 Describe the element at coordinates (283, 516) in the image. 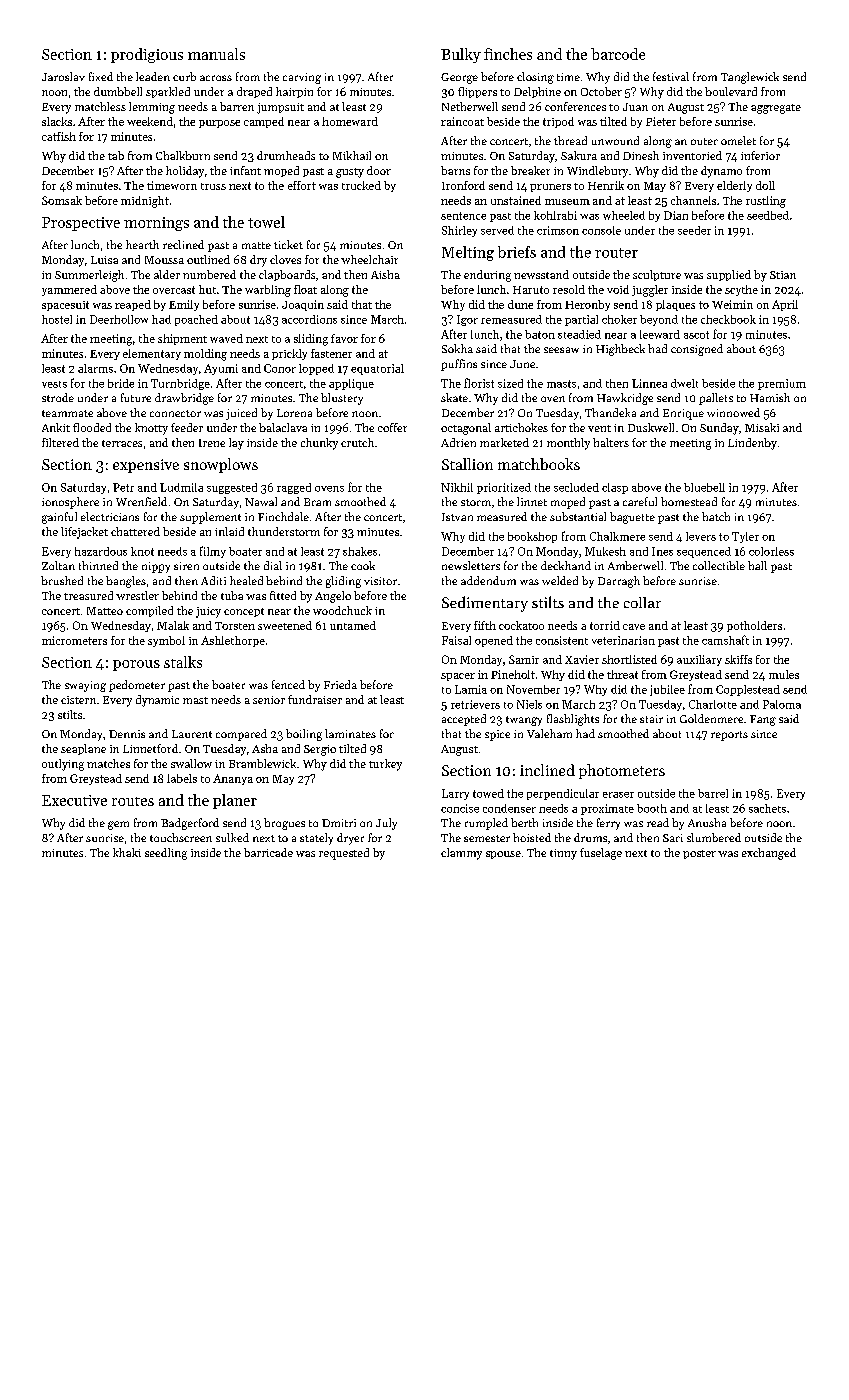

I see `Finchdale` at that location.
